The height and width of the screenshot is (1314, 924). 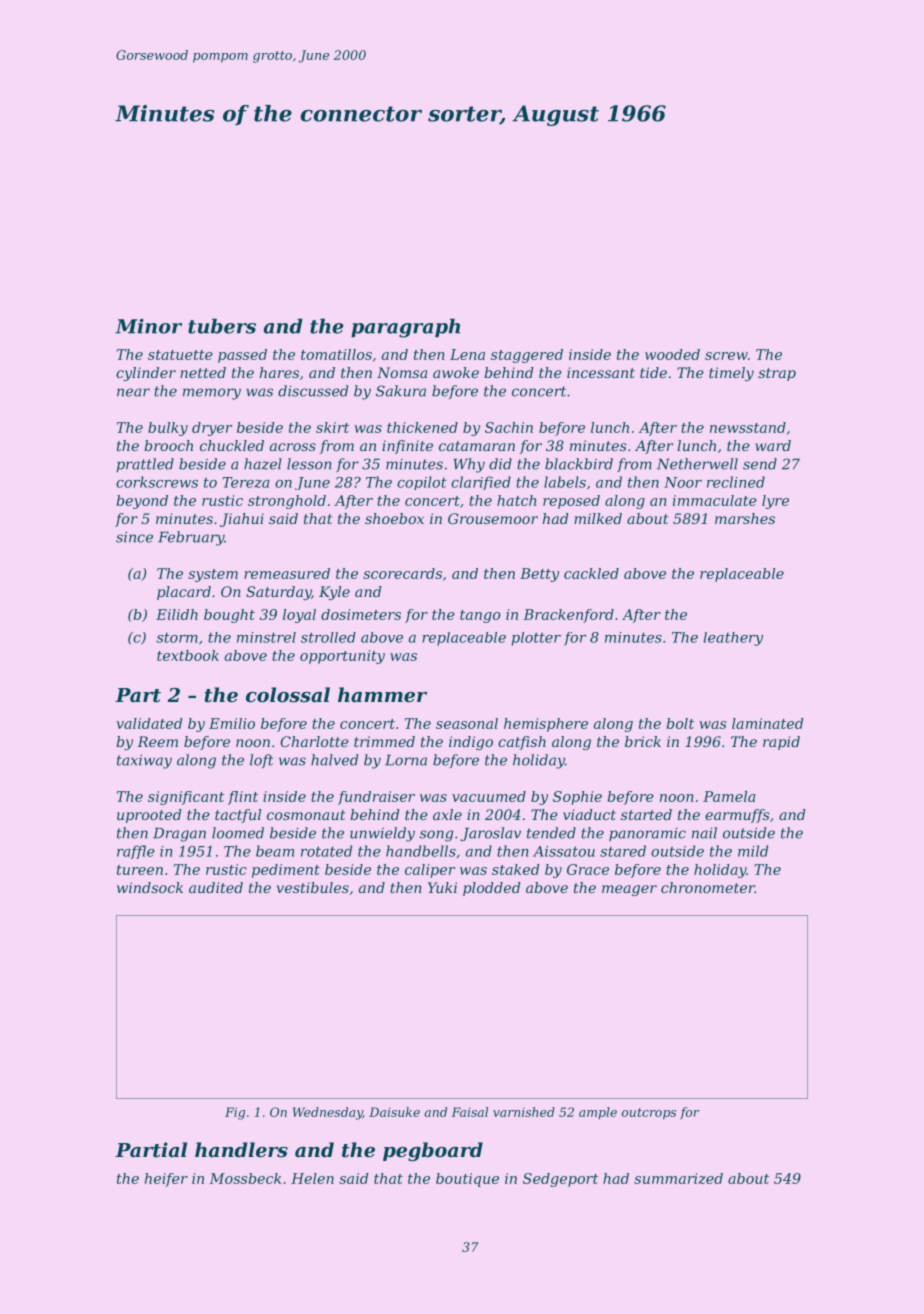 What do you see at coordinates (241, 1150) in the screenshot?
I see `handlers` at bounding box center [241, 1150].
